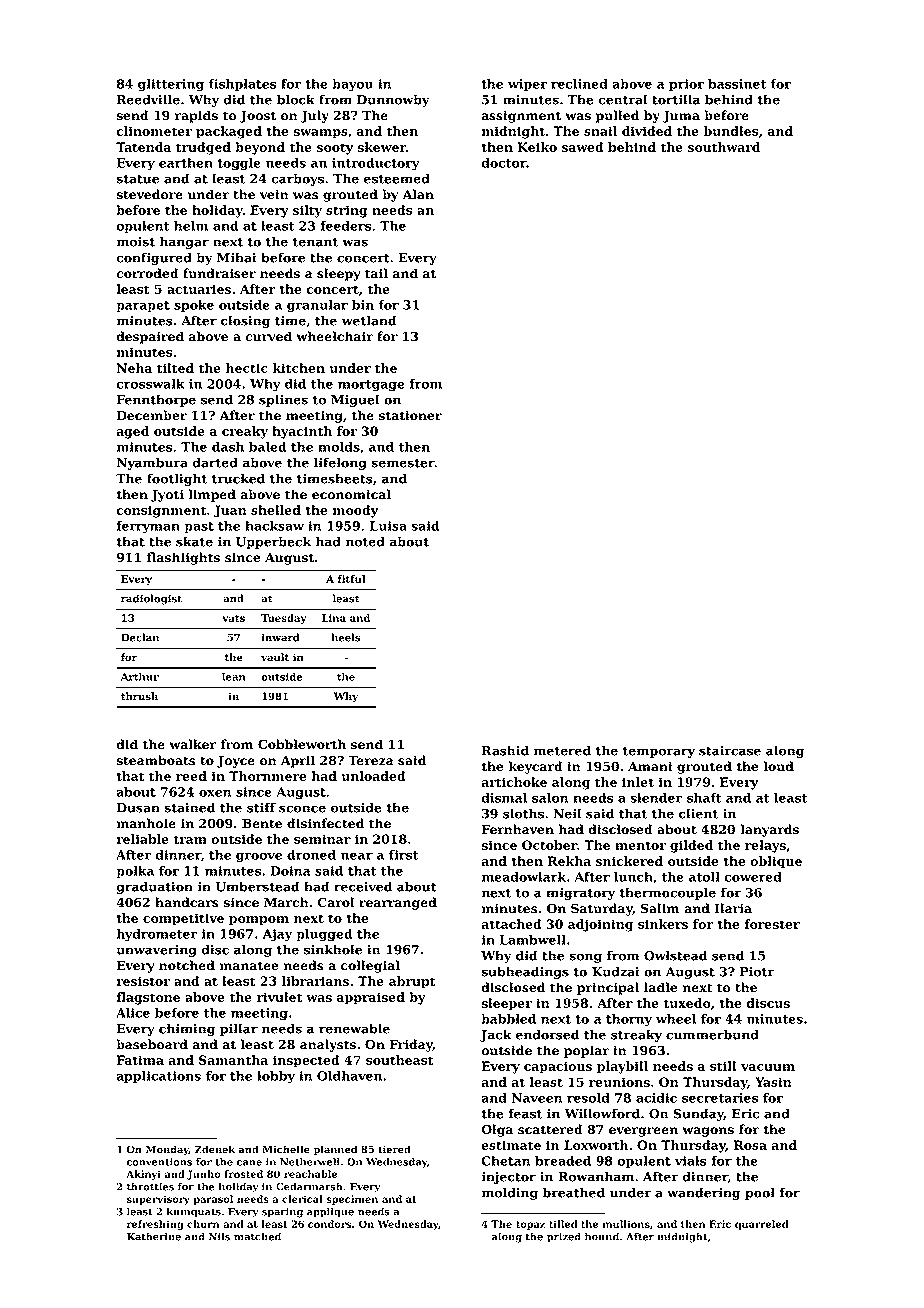 This image has height=1308, width=924. I want to click on stationer, so click(410, 416).
